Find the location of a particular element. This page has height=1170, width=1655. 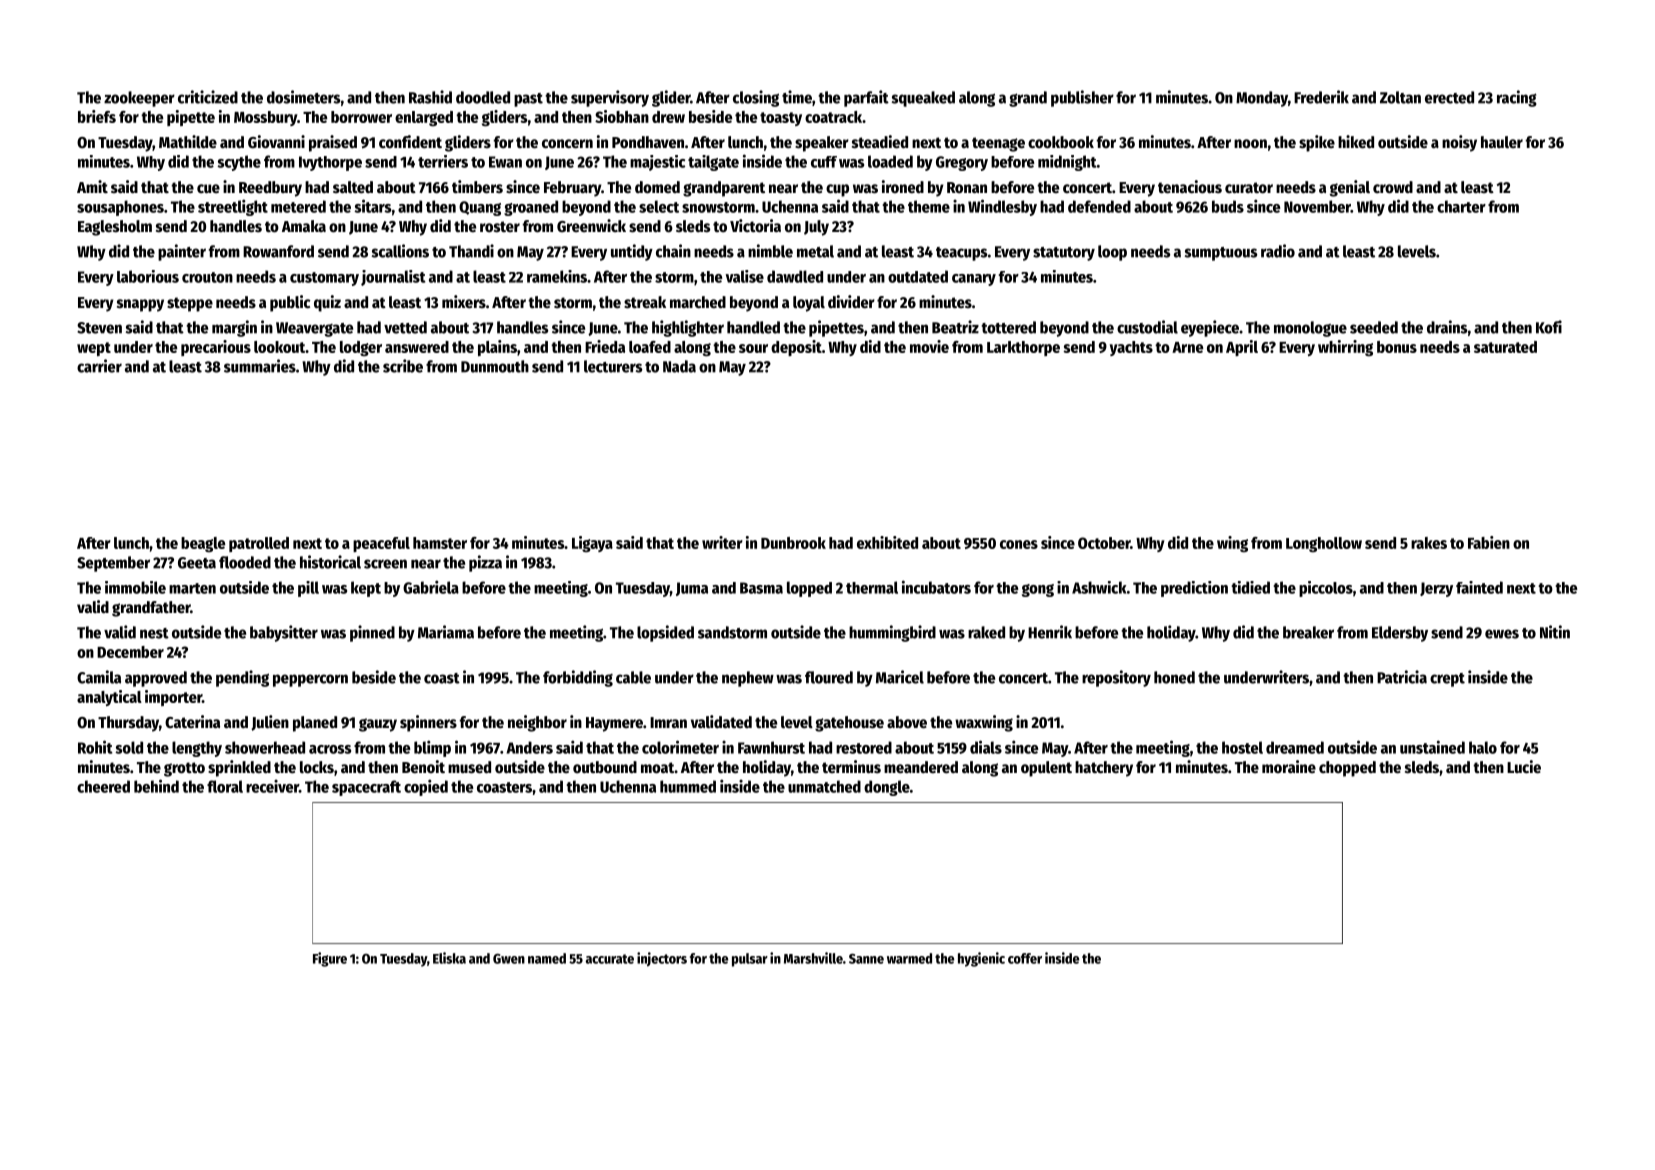

Mathilde is located at coordinates (188, 142).
